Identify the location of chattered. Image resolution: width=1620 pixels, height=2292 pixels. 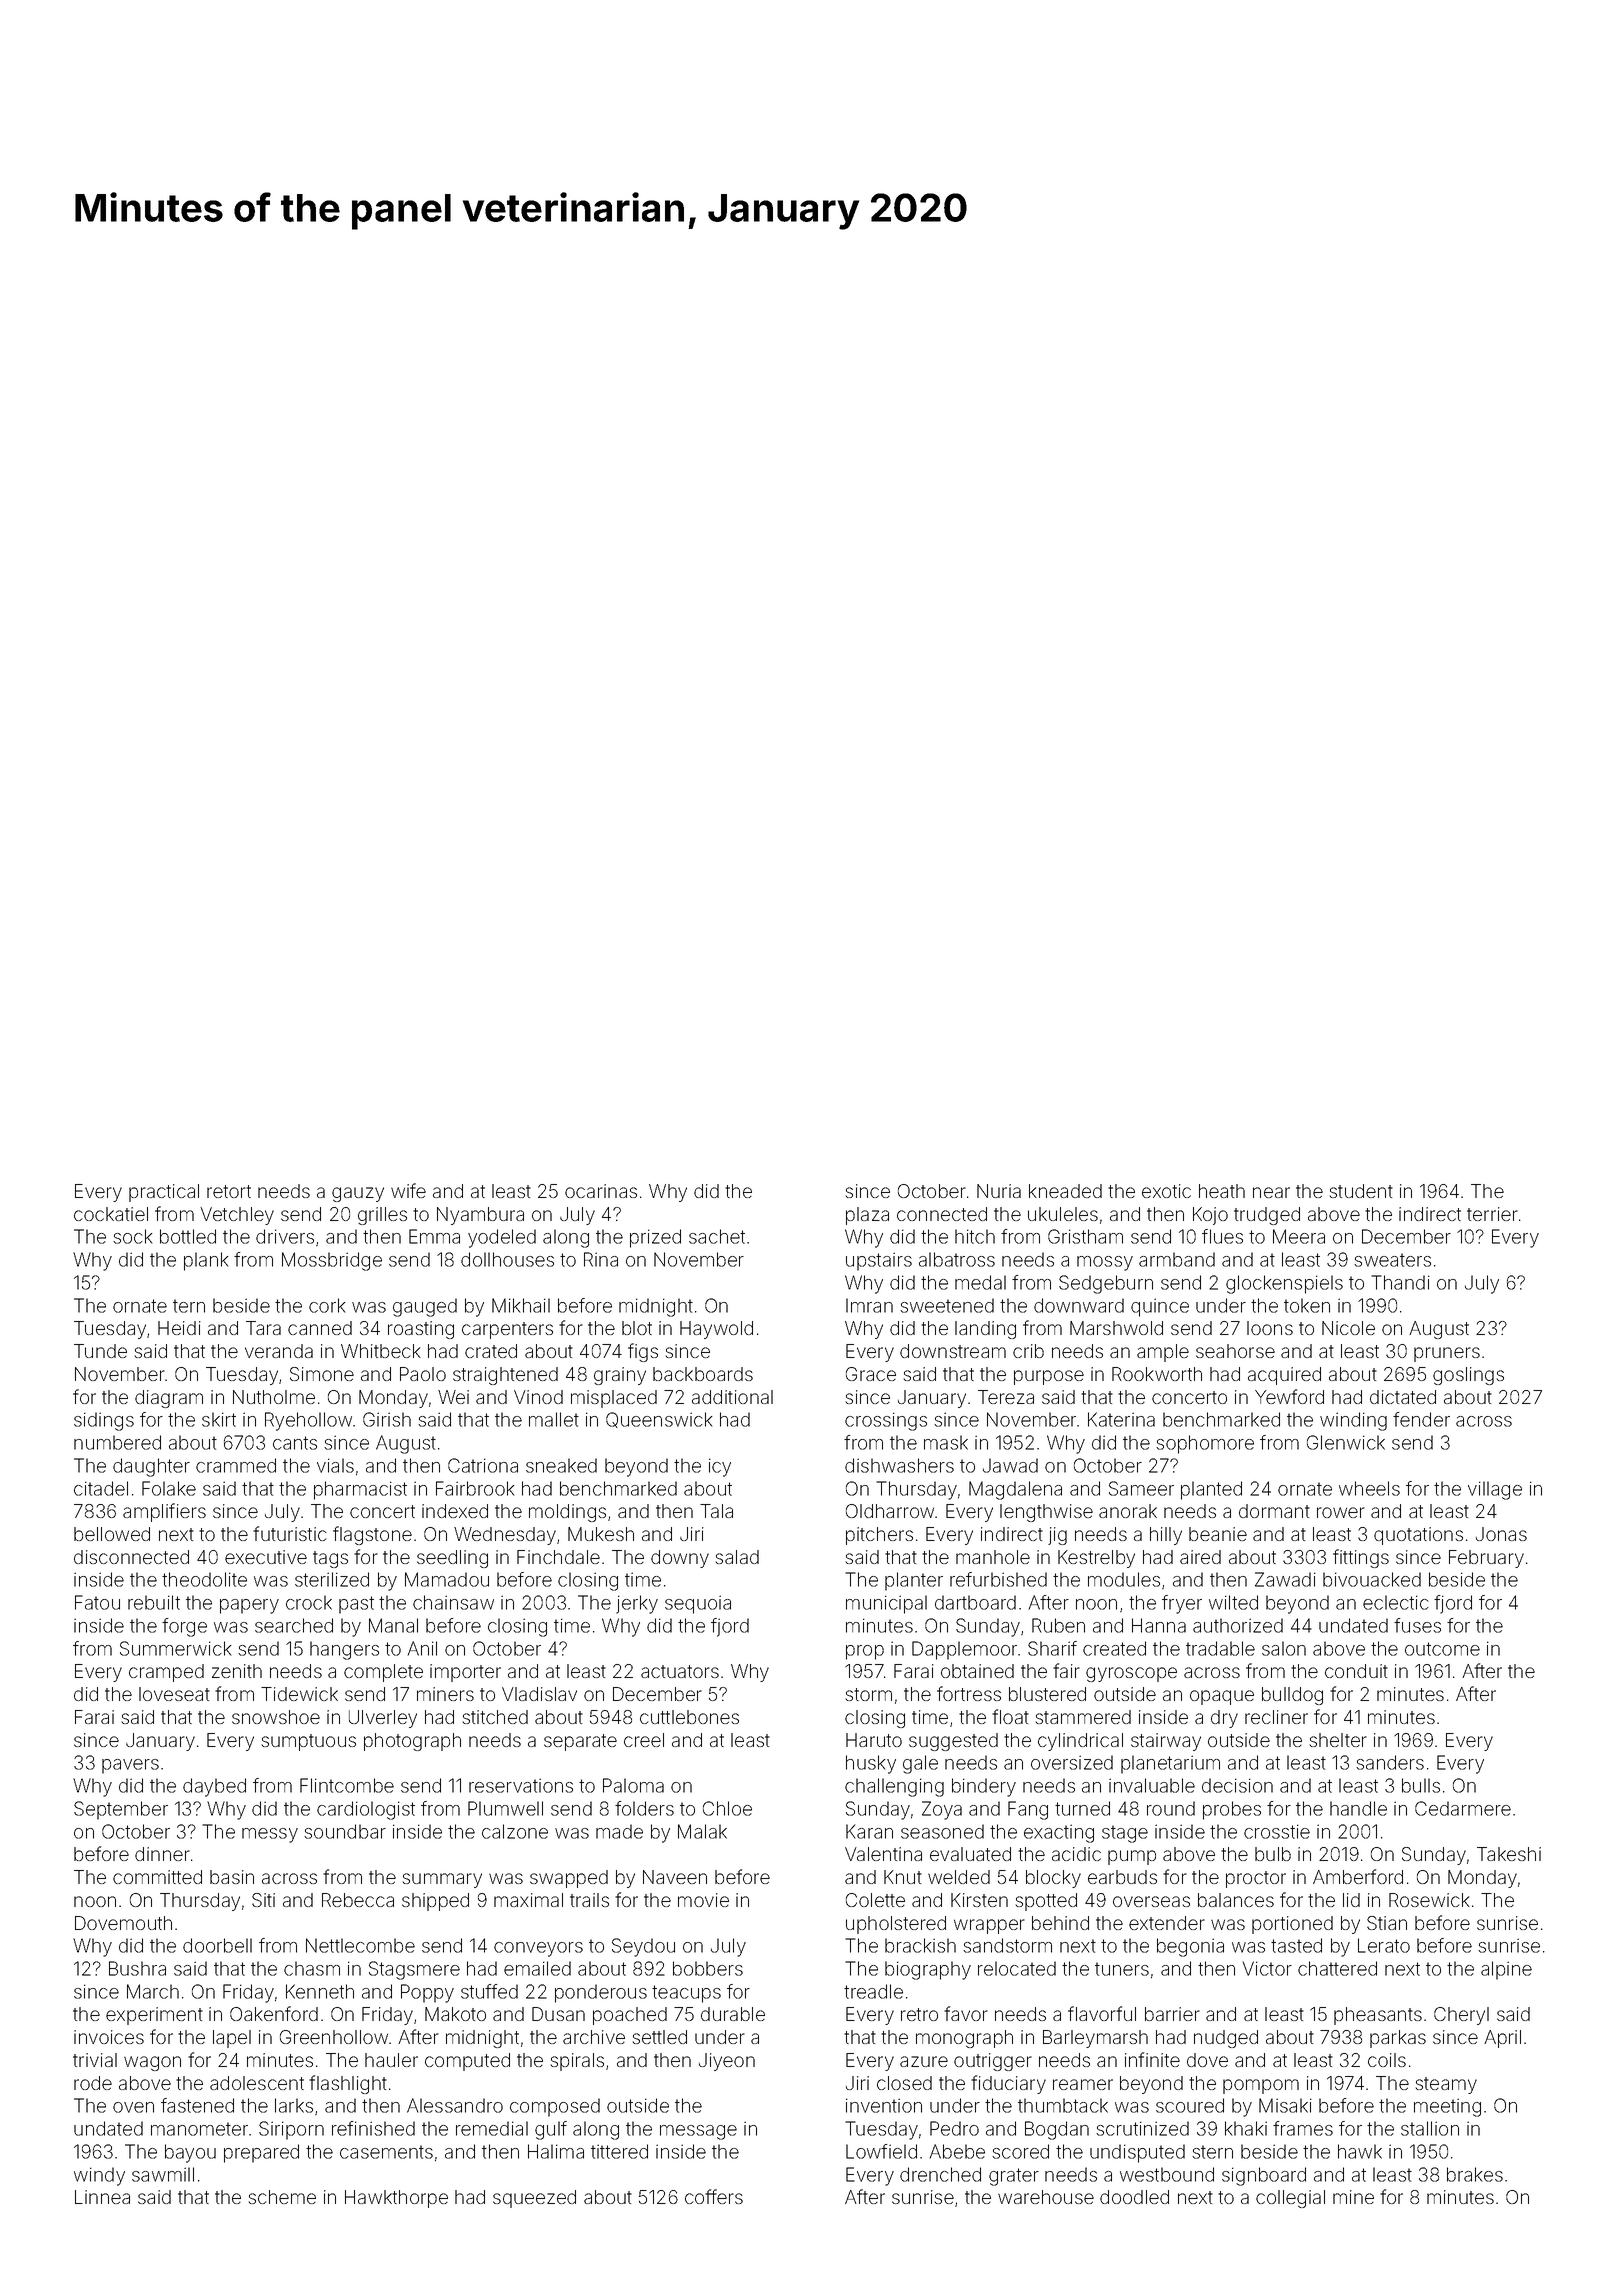
(1337, 1968).
